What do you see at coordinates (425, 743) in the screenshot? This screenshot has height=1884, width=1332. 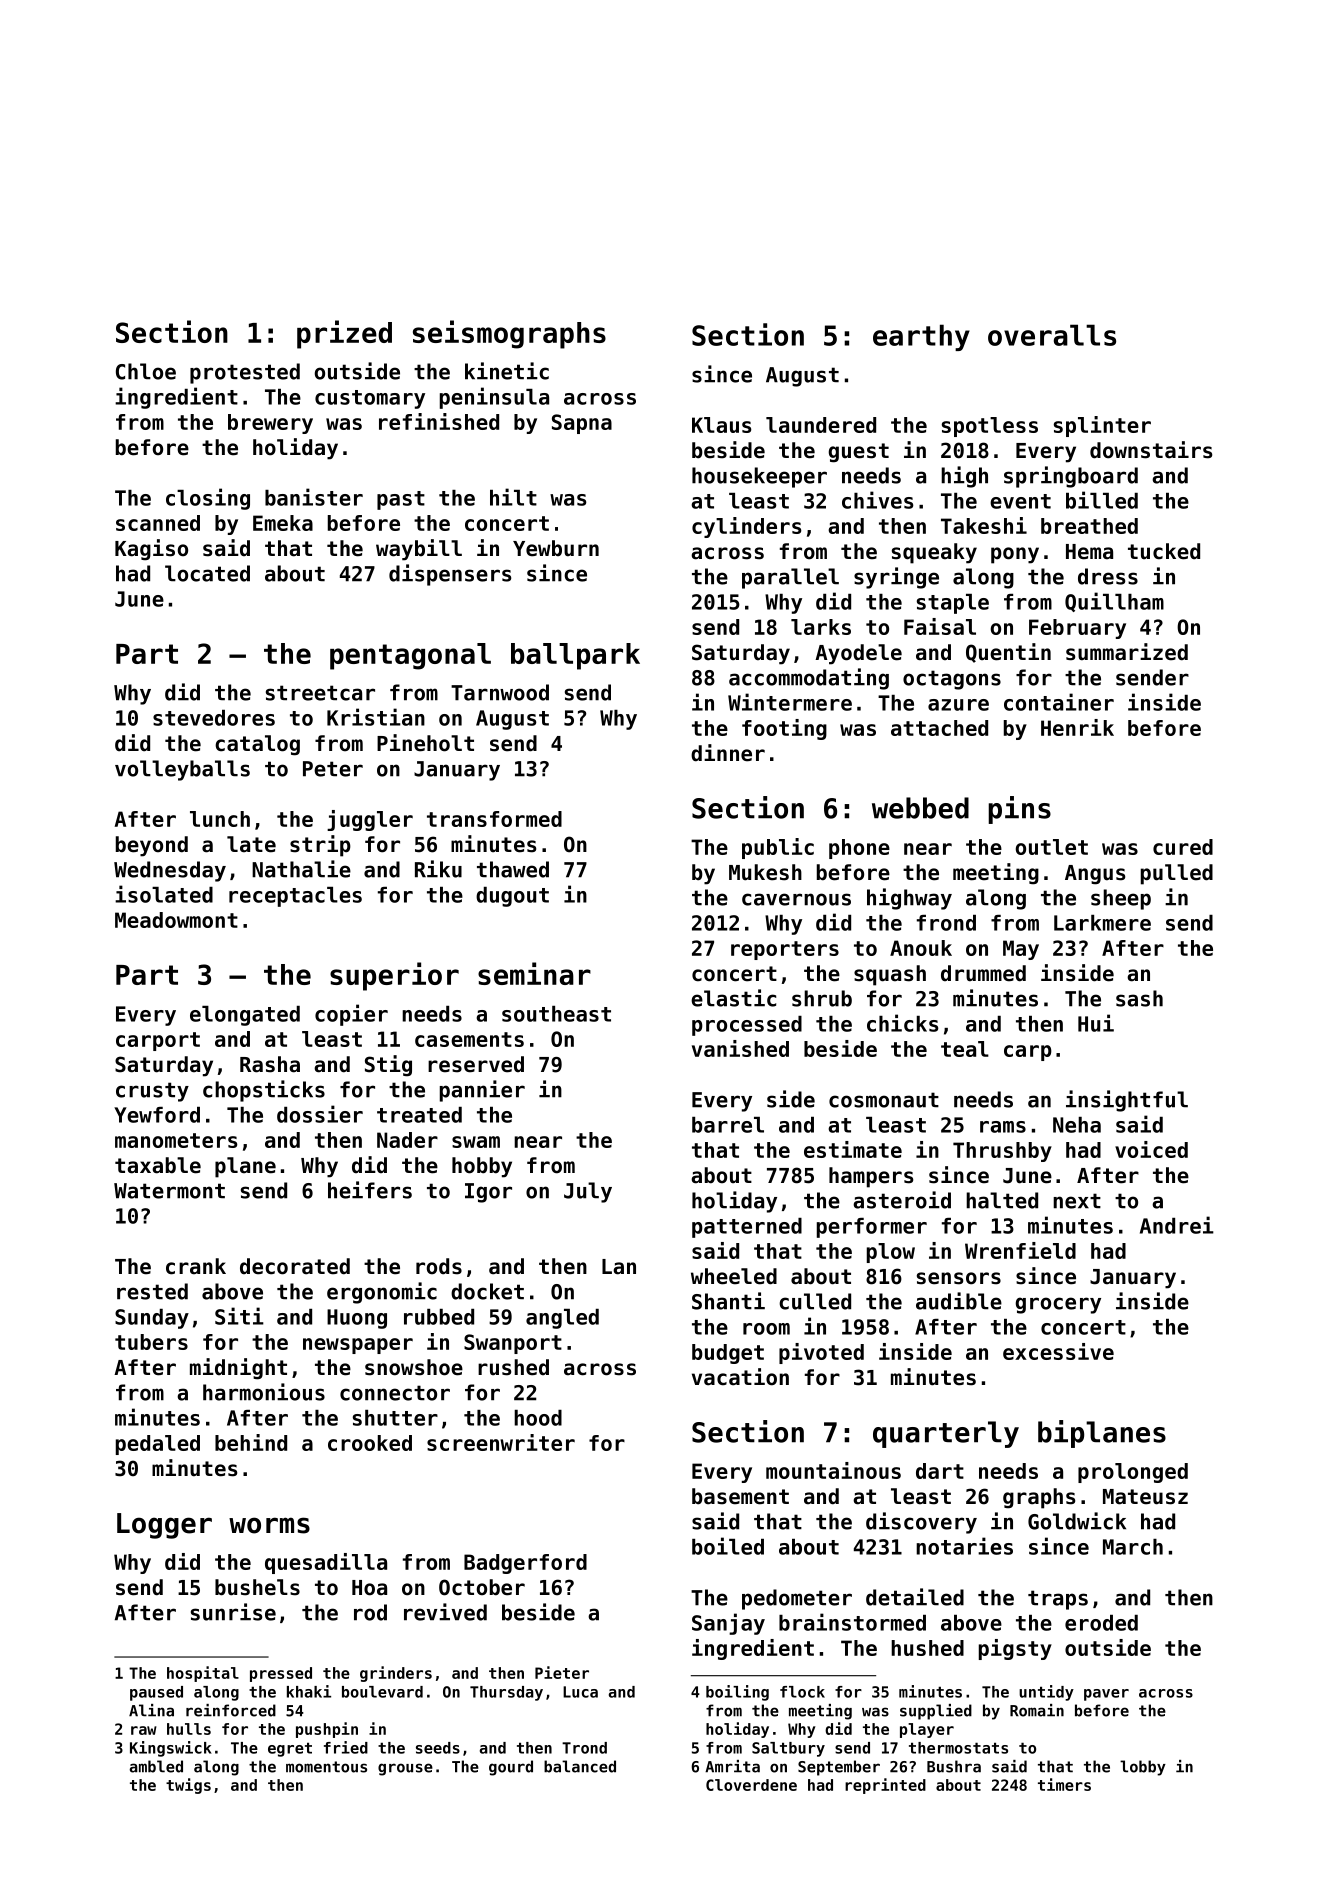 I see `Pineholt` at bounding box center [425, 743].
